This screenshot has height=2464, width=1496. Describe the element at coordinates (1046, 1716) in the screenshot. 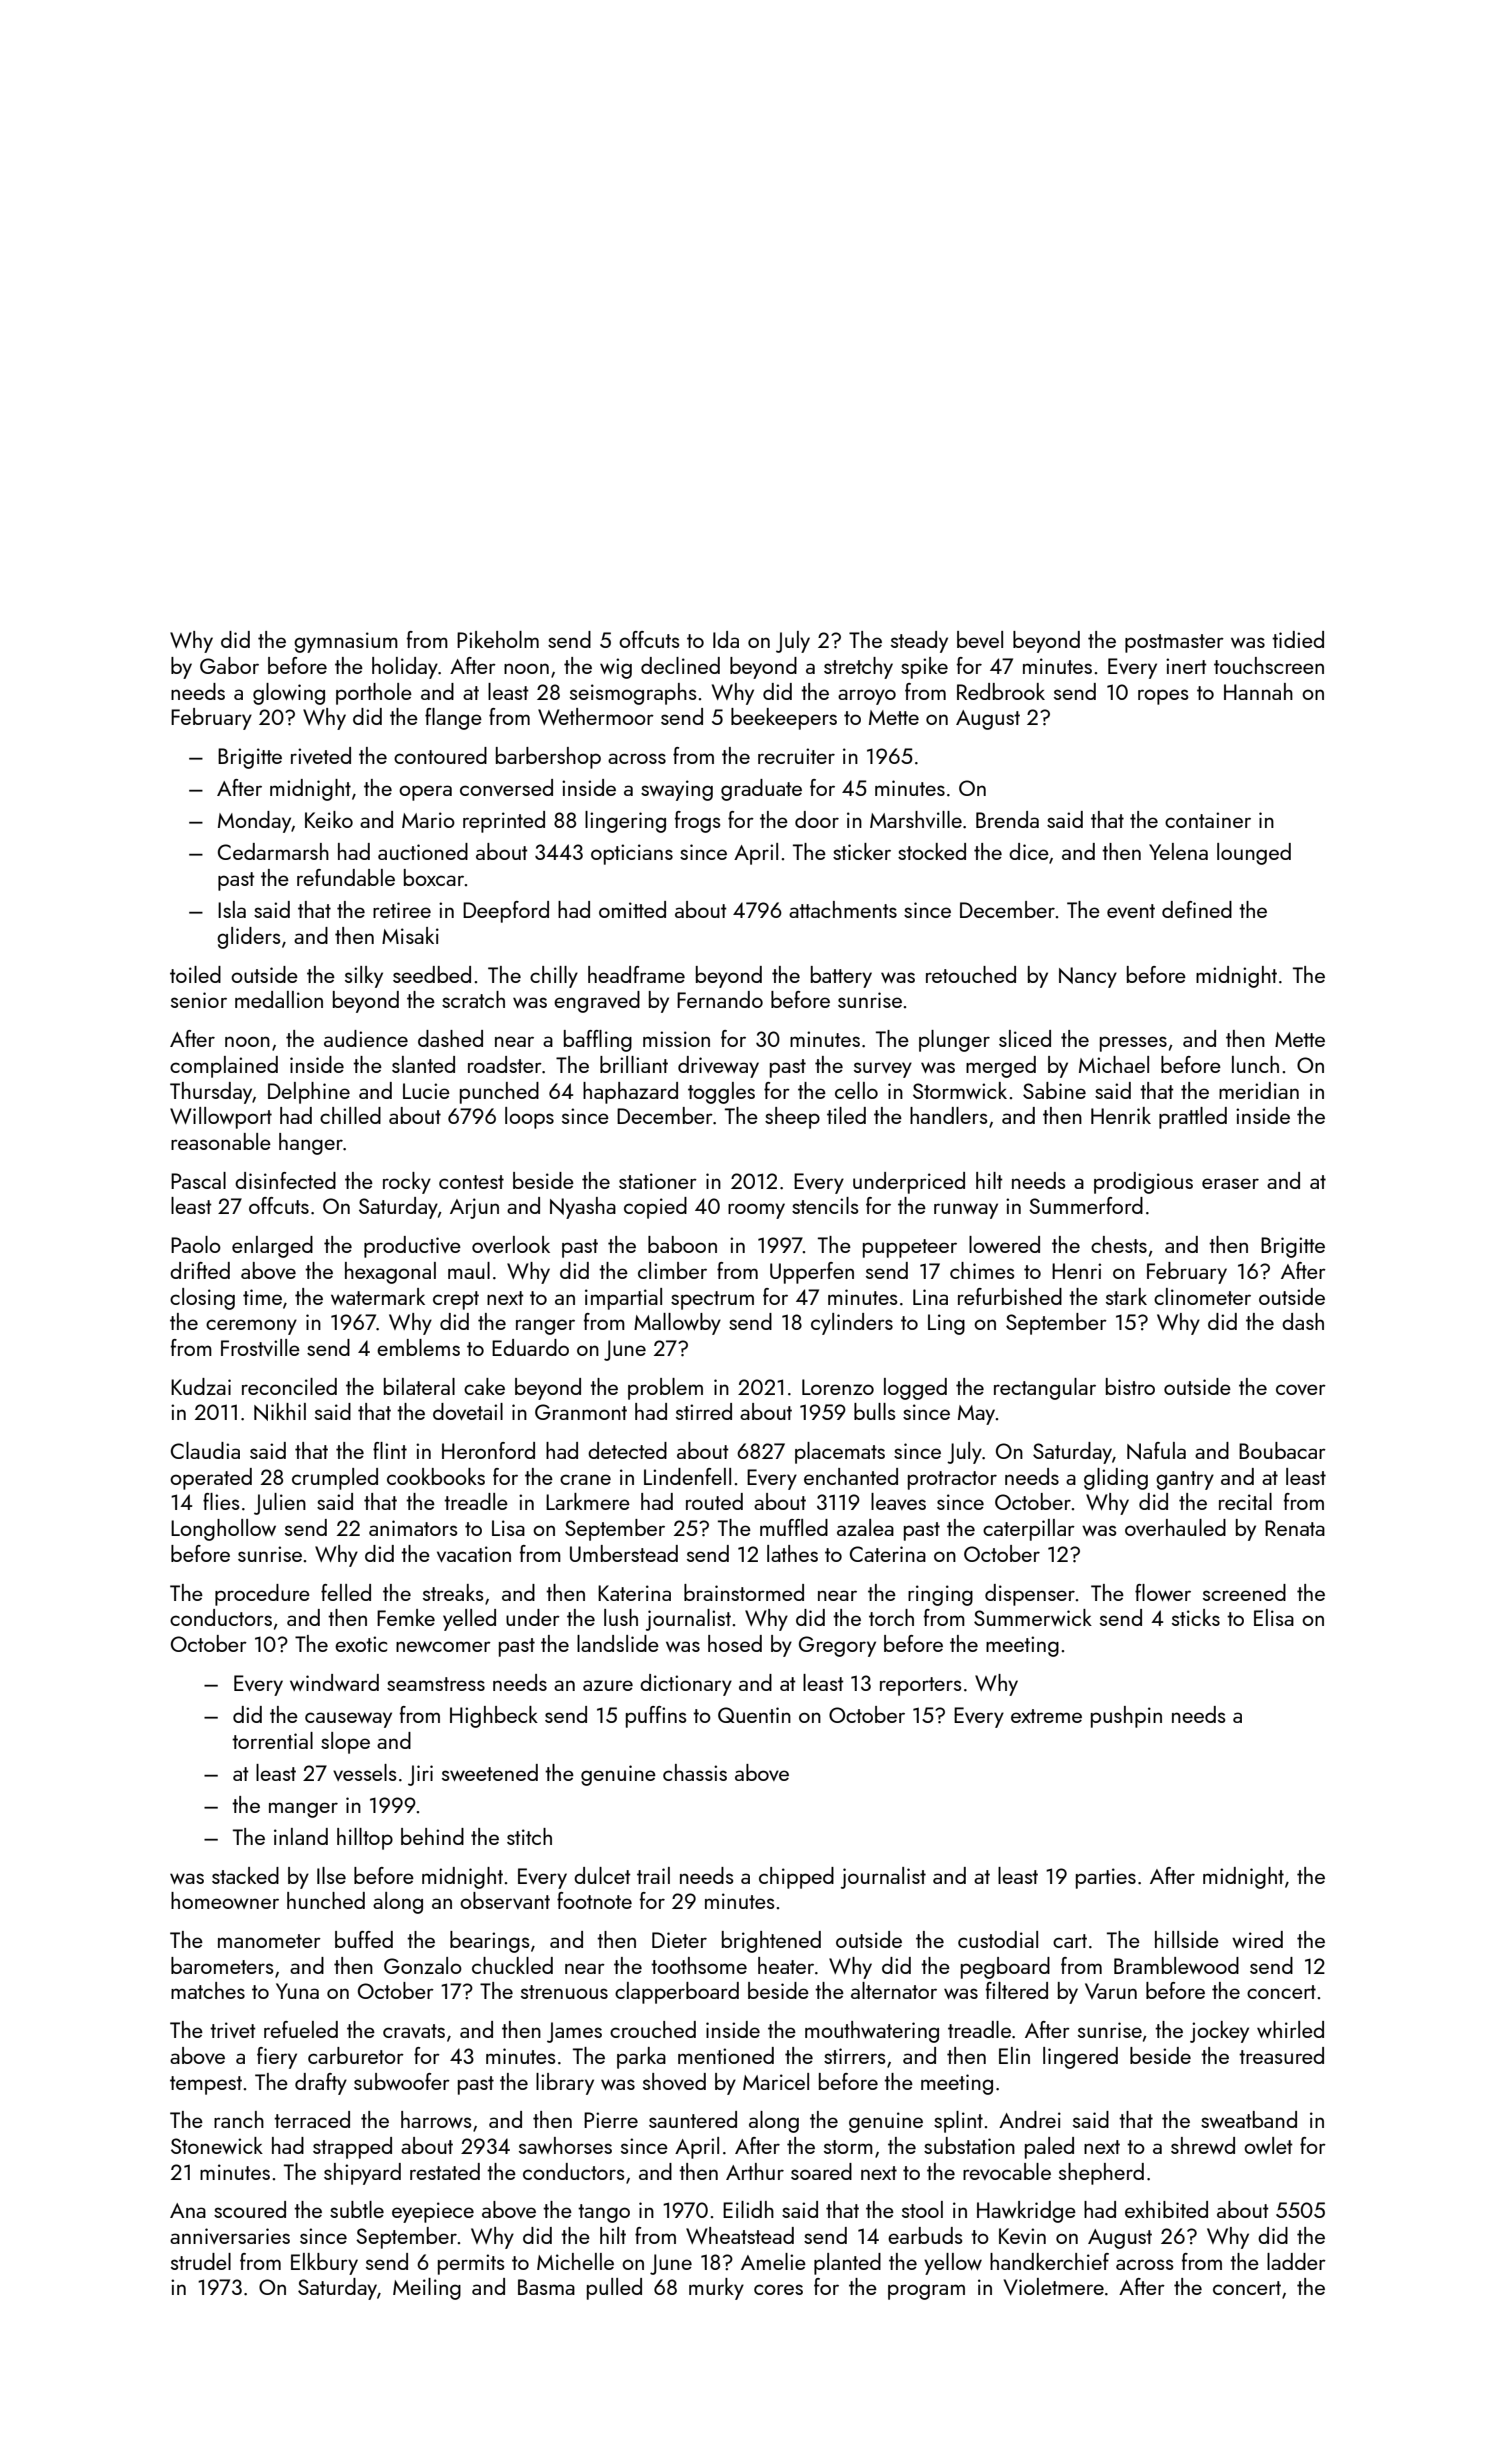

I see `extreme` at that location.
